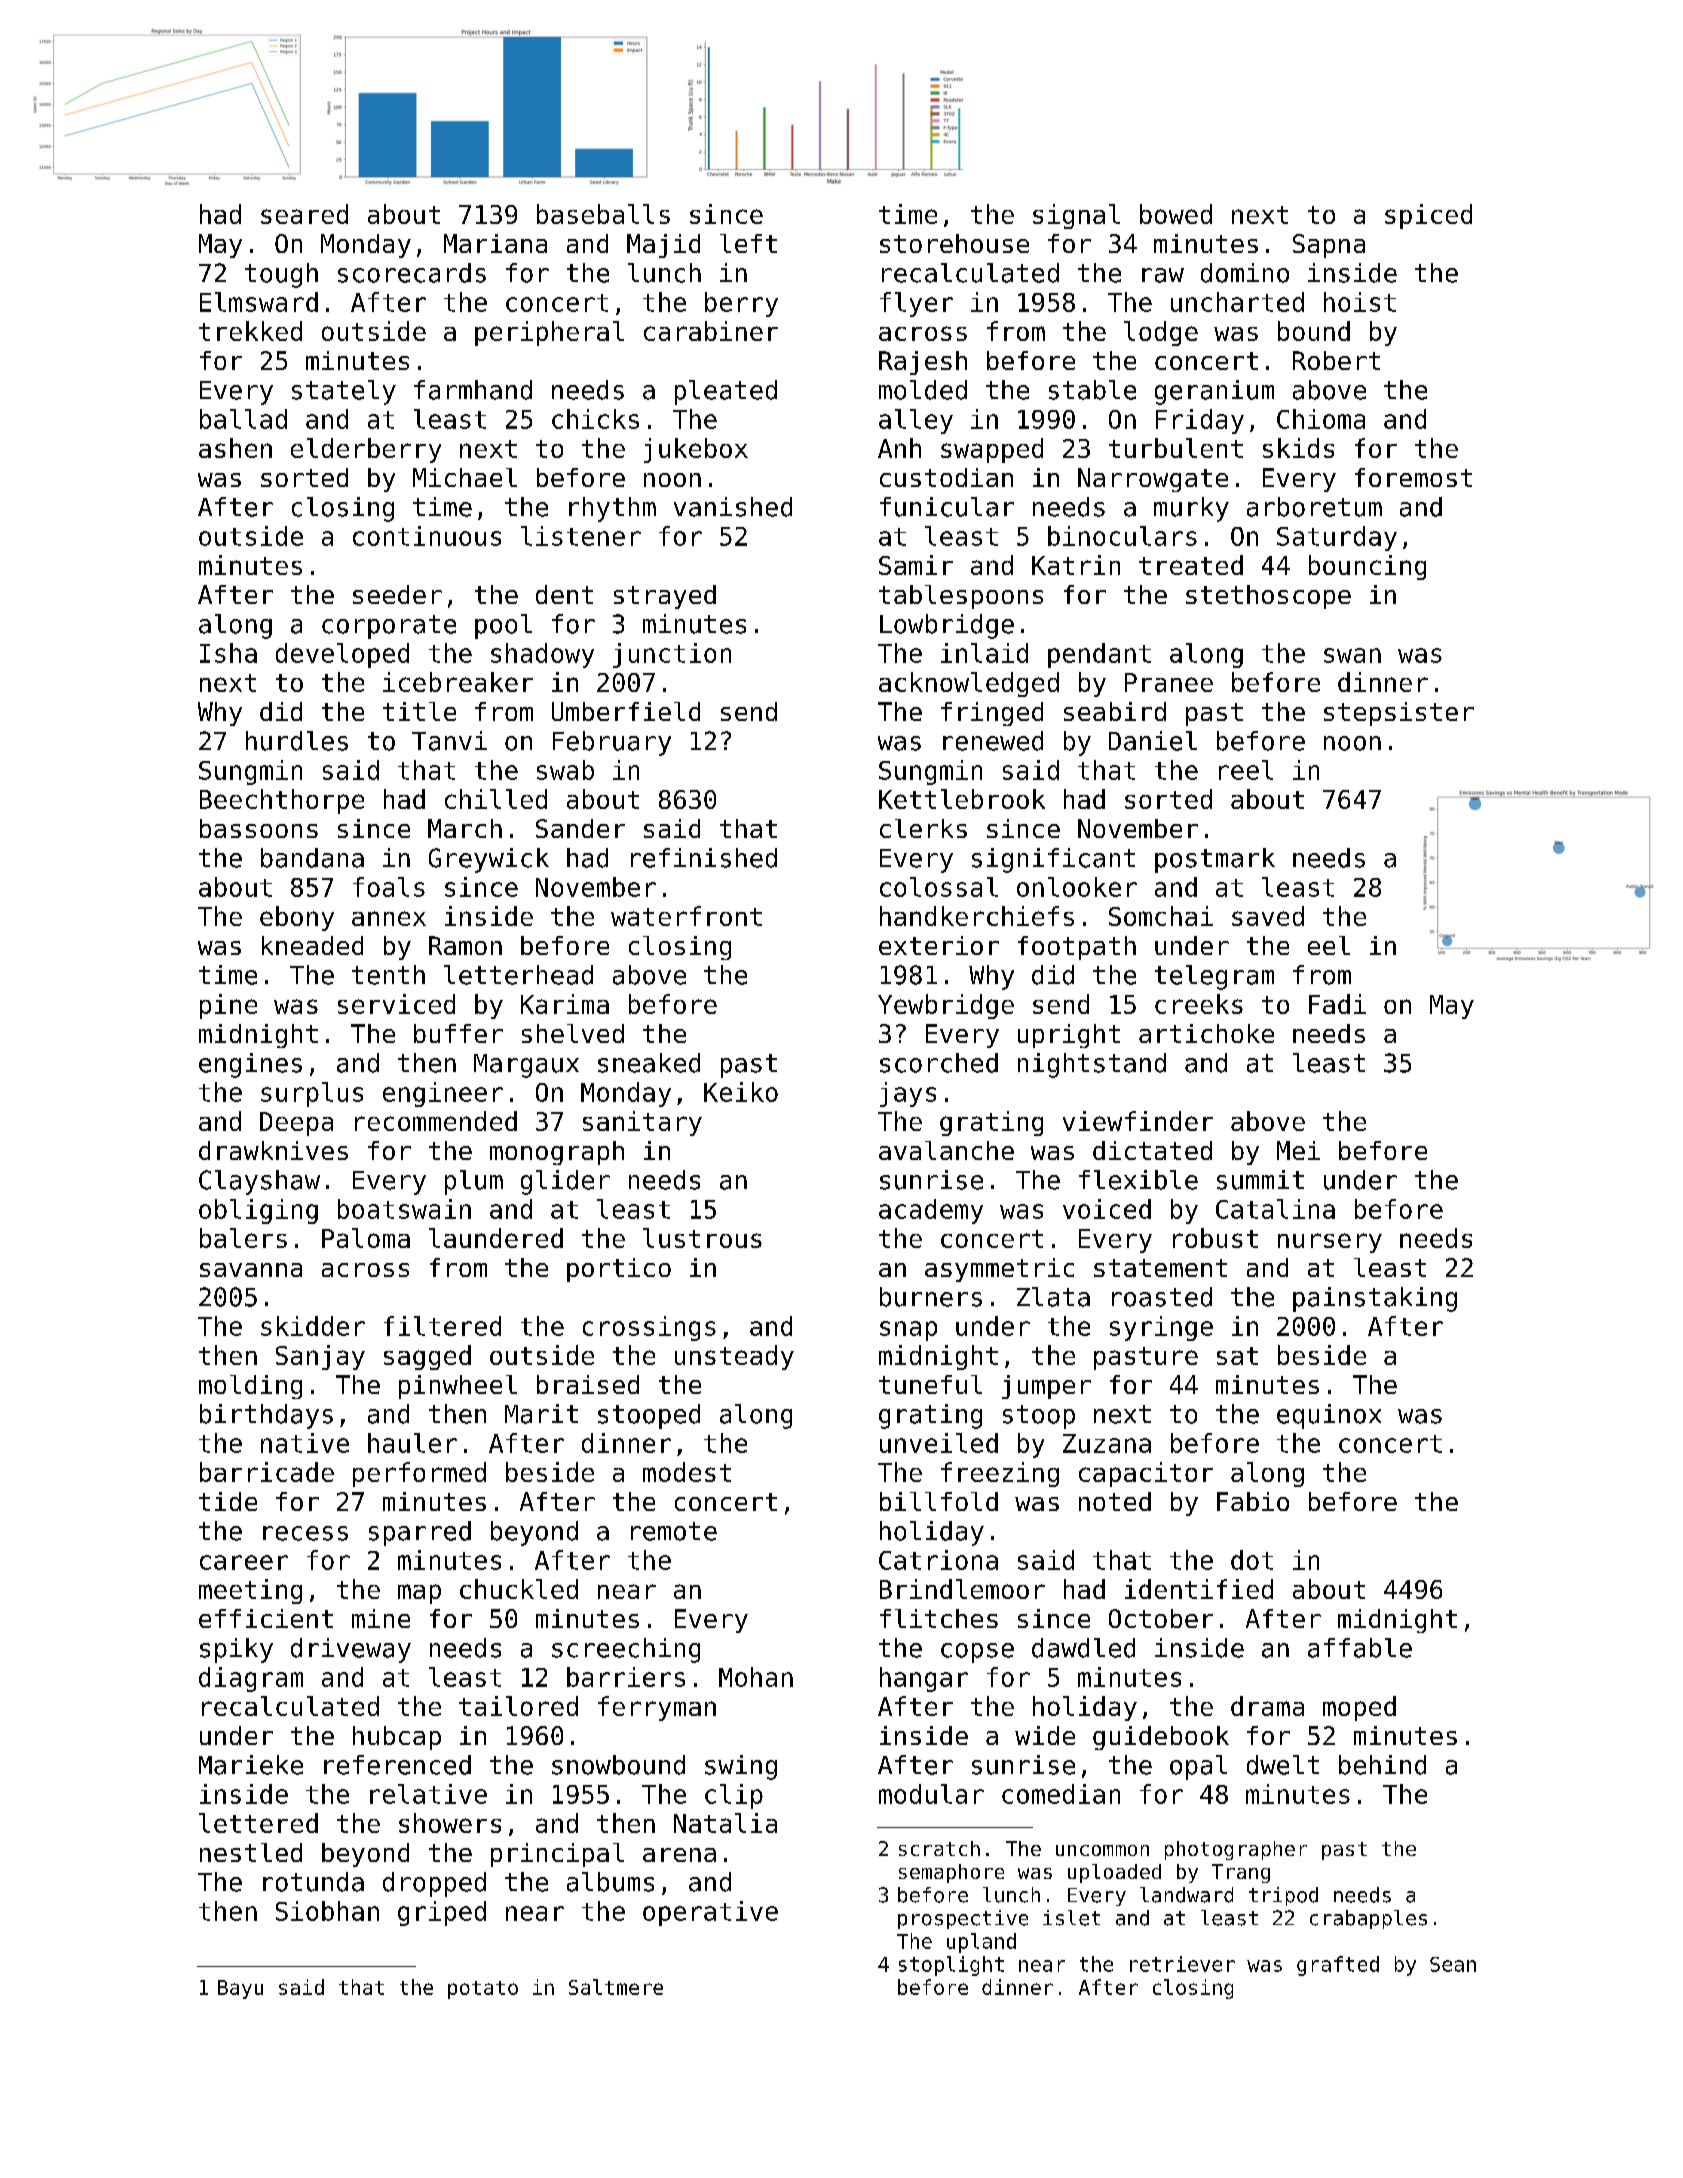 The width and height of the screenshot is (1683, 2178). What do you see at coordinates (259, 828) in the screenshot?
I see `bassoons` at bounding box center [259, 828].
